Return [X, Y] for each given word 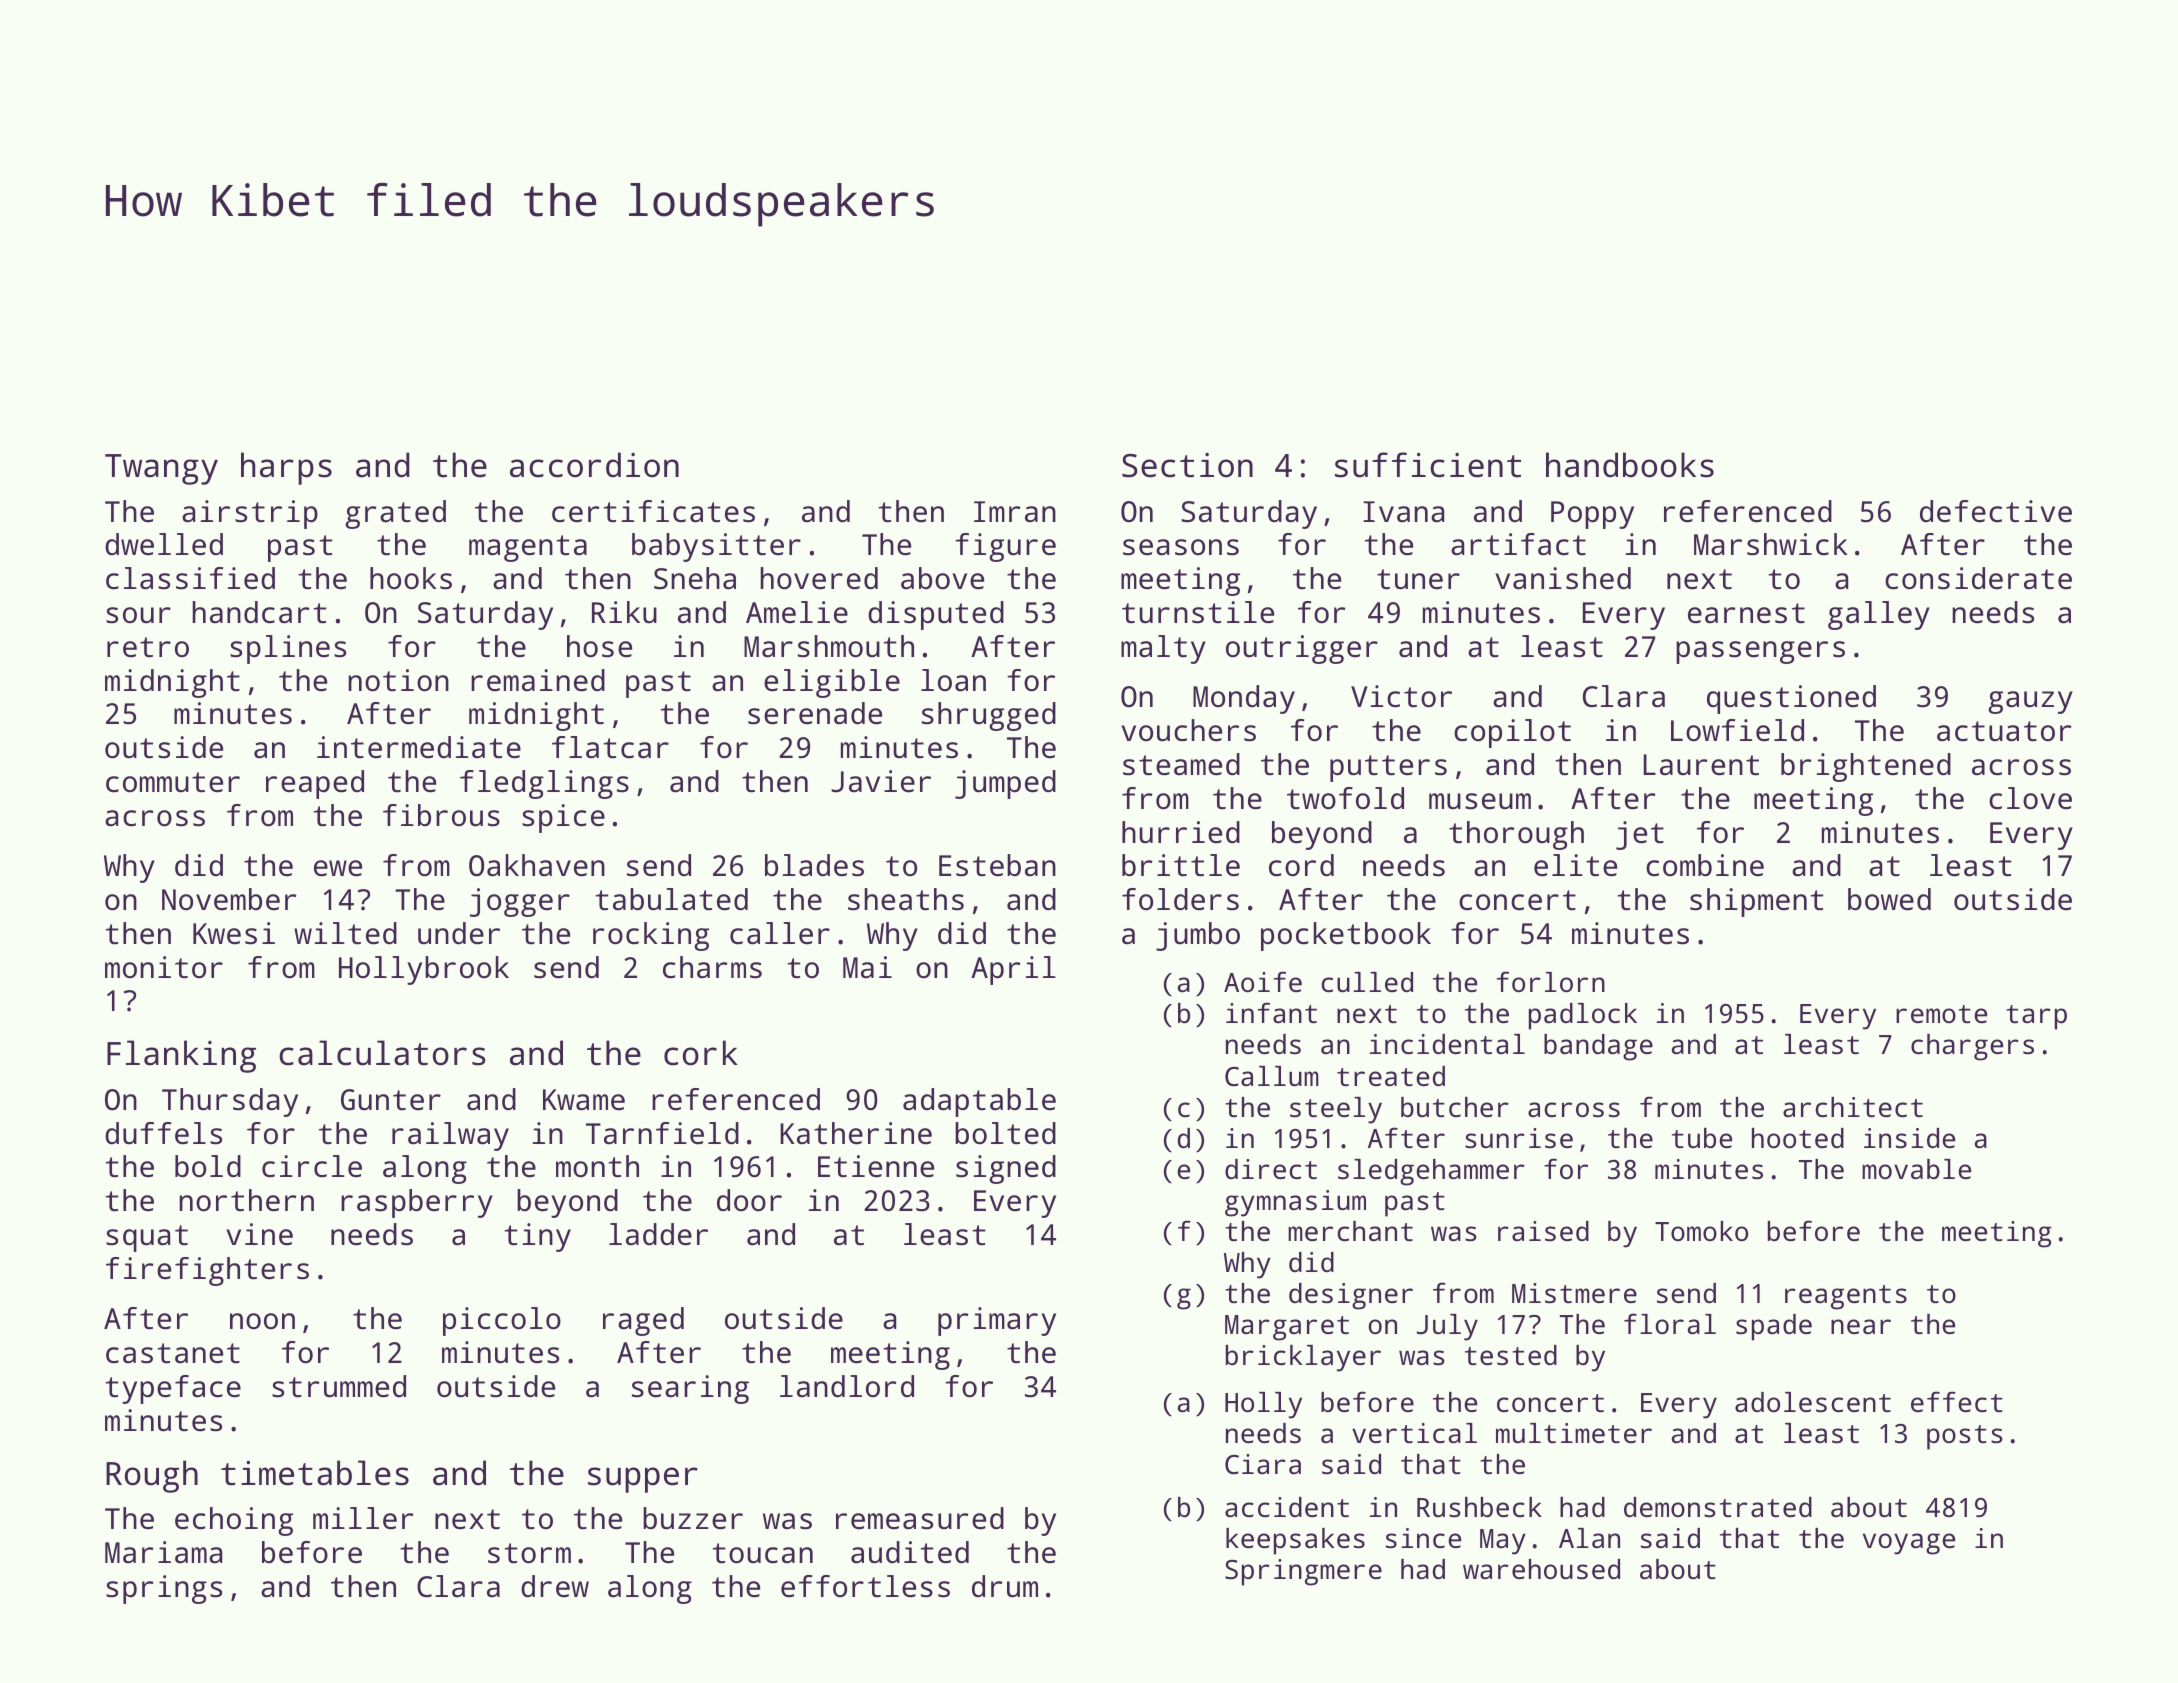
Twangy [161, 469]
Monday [1244, 699]
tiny [537, 1237]
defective [1996, 511]
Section [1187, 465]
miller [363, 1518]
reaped [315, 784]
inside [1909, 1138]
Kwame [584, 1100]
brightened [1866, 767]
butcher [1455, 1107]
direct [1271, 1169]
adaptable [979, 1102]
